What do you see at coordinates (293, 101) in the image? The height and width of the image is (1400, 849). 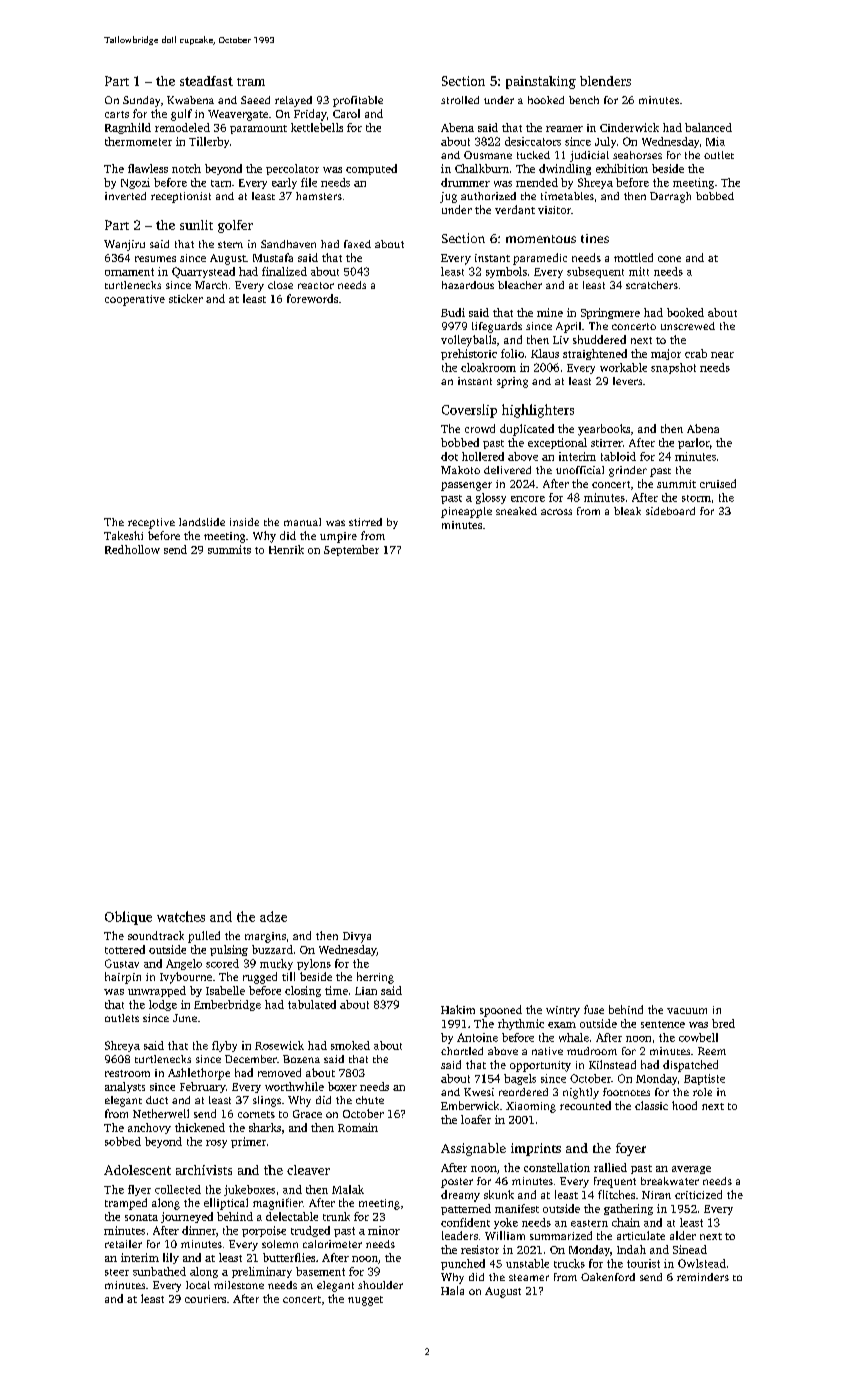 I see `relayed` at bounding box center [293, 101].
